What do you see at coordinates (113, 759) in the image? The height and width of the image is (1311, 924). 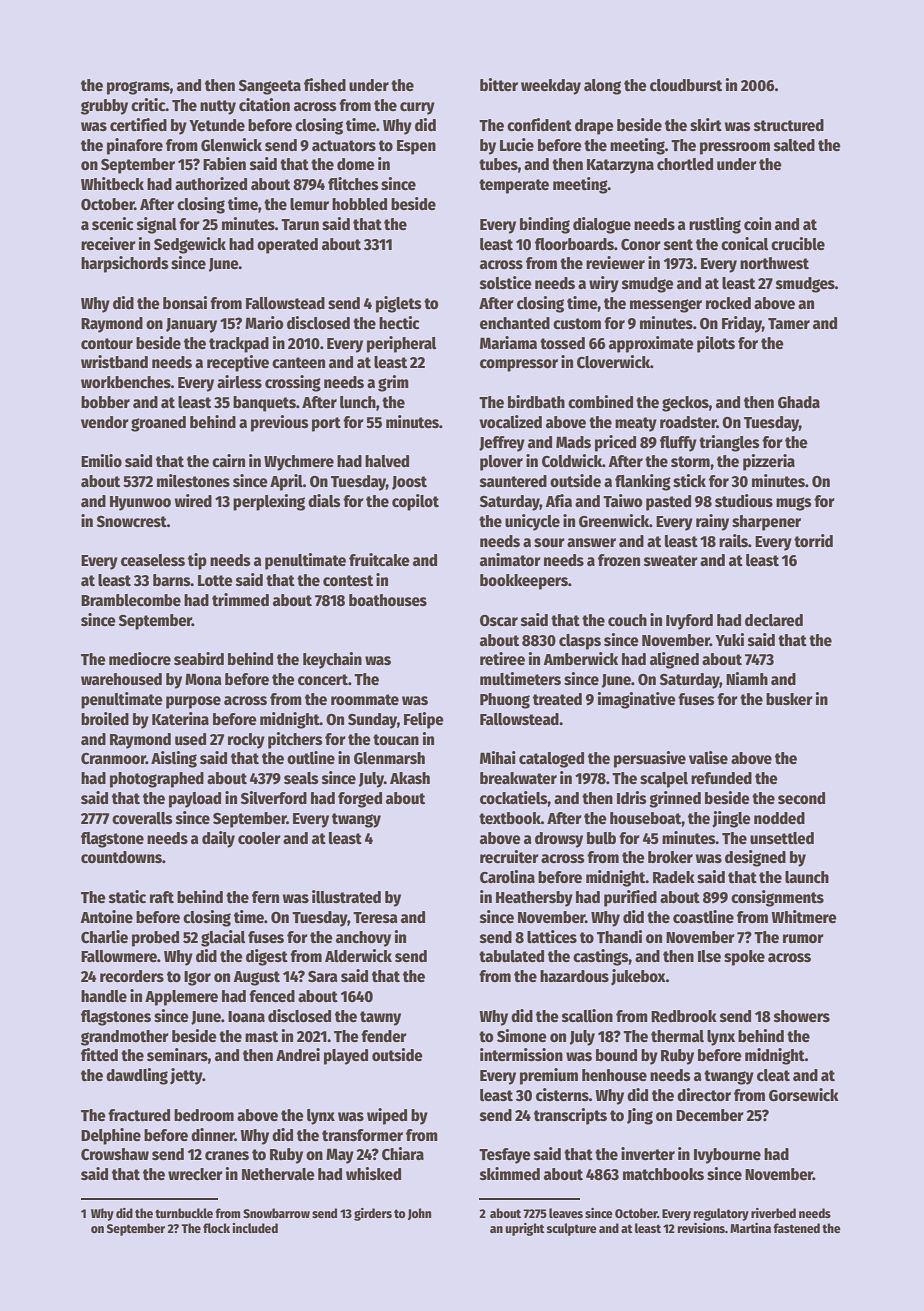 I see `Cranmoor` at bounding box center [113, 759].
